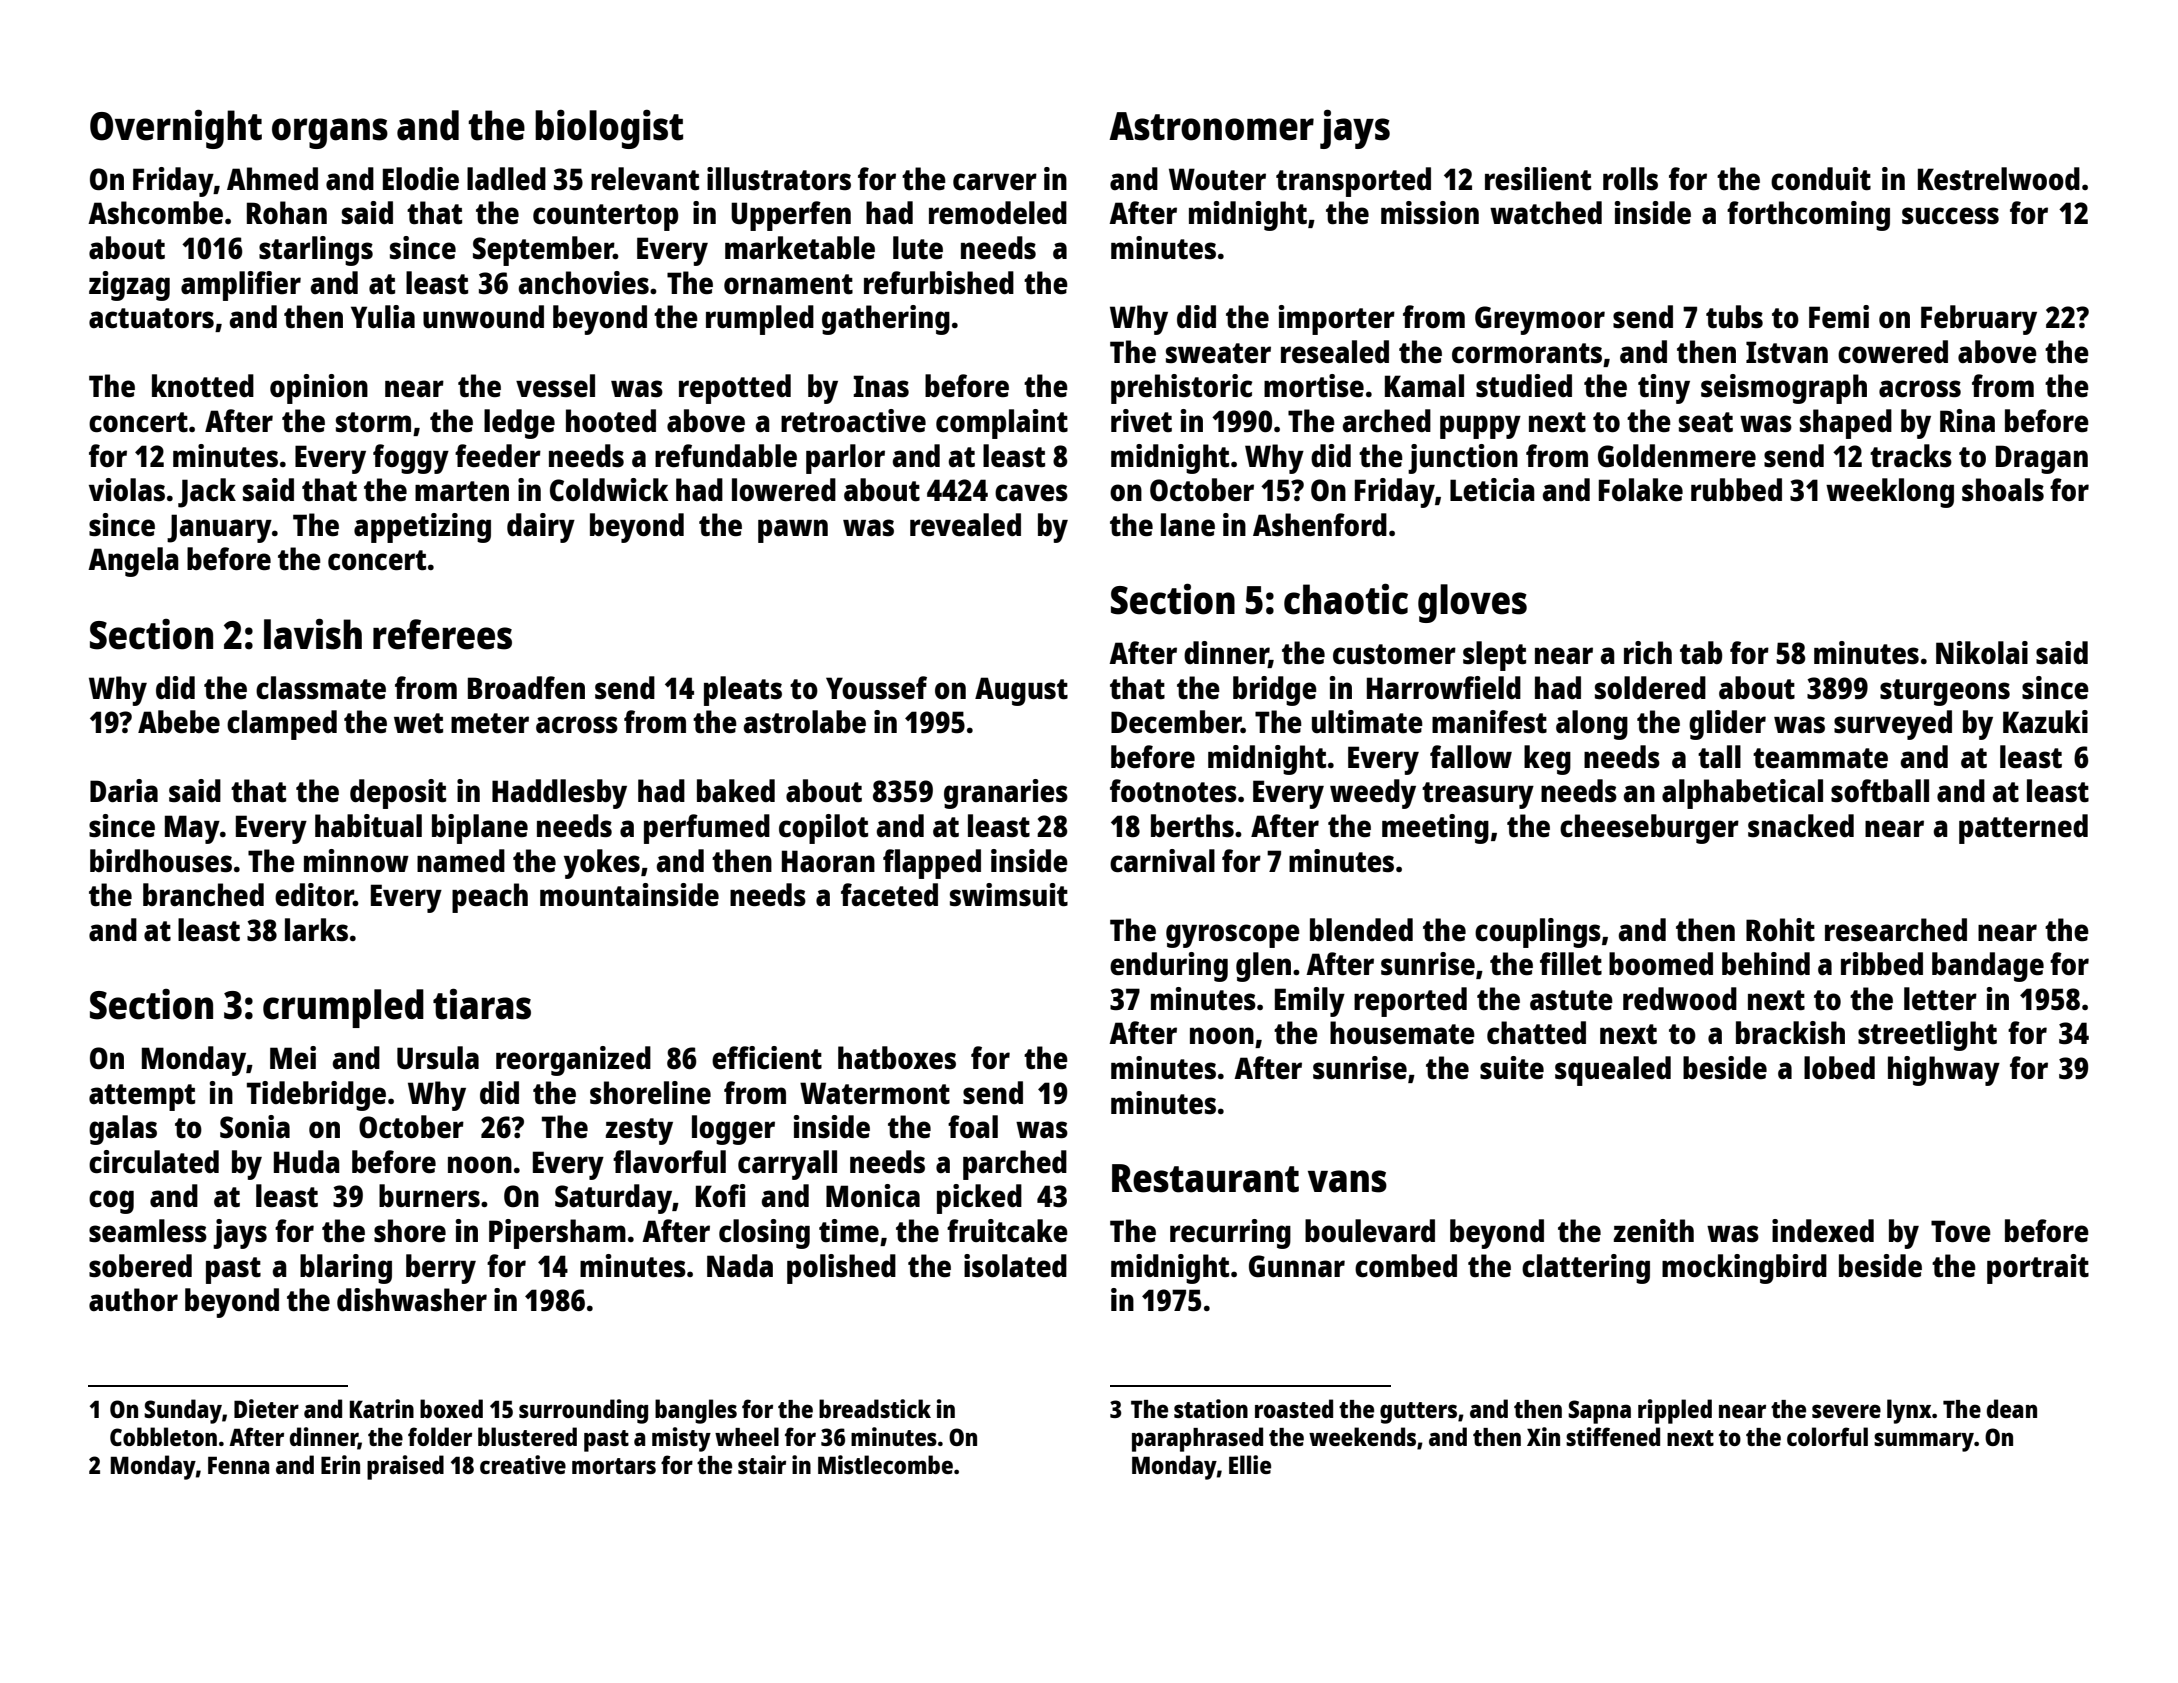  What do you see at coordinates (1211, 1408) in the screenshot?
I see `station` at bounding box center [1211, 1408].
